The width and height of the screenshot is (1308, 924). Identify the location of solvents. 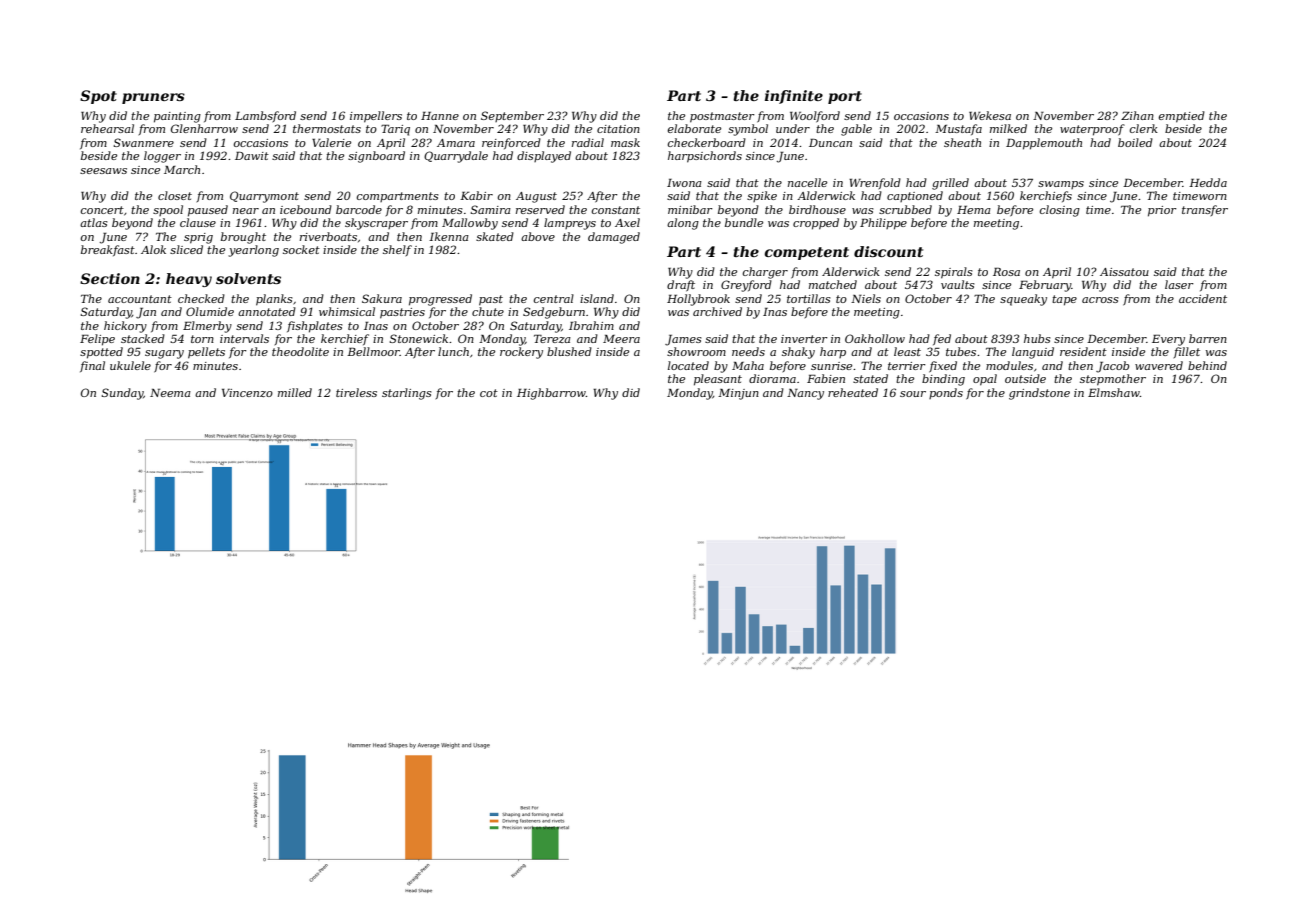
(248, 278).
